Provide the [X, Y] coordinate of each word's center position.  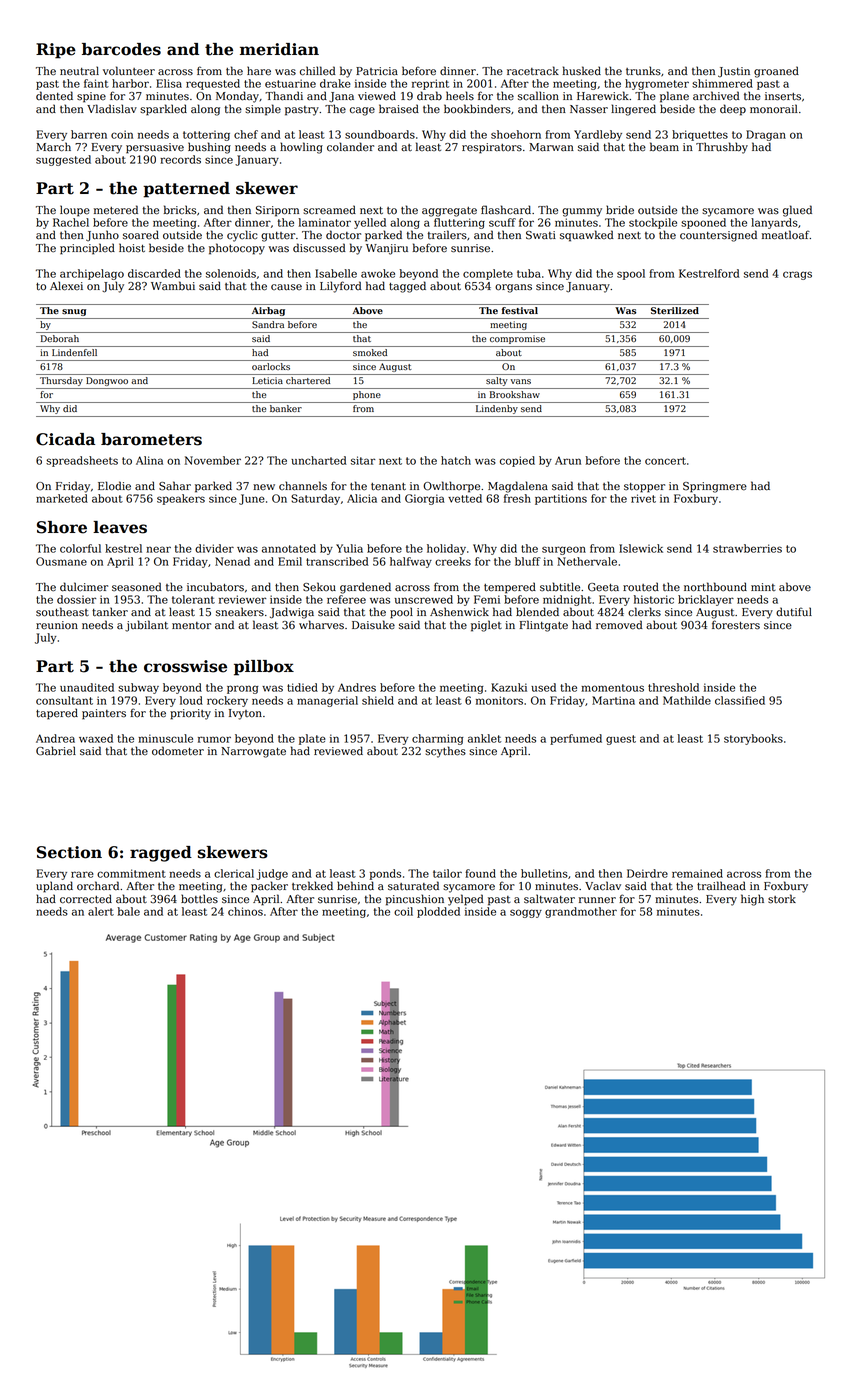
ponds [385, 874]
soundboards [380, 134]
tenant [388, 487]
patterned [186, 190]
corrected [86, 899]
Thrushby [722, 148]
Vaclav [603, 886]
